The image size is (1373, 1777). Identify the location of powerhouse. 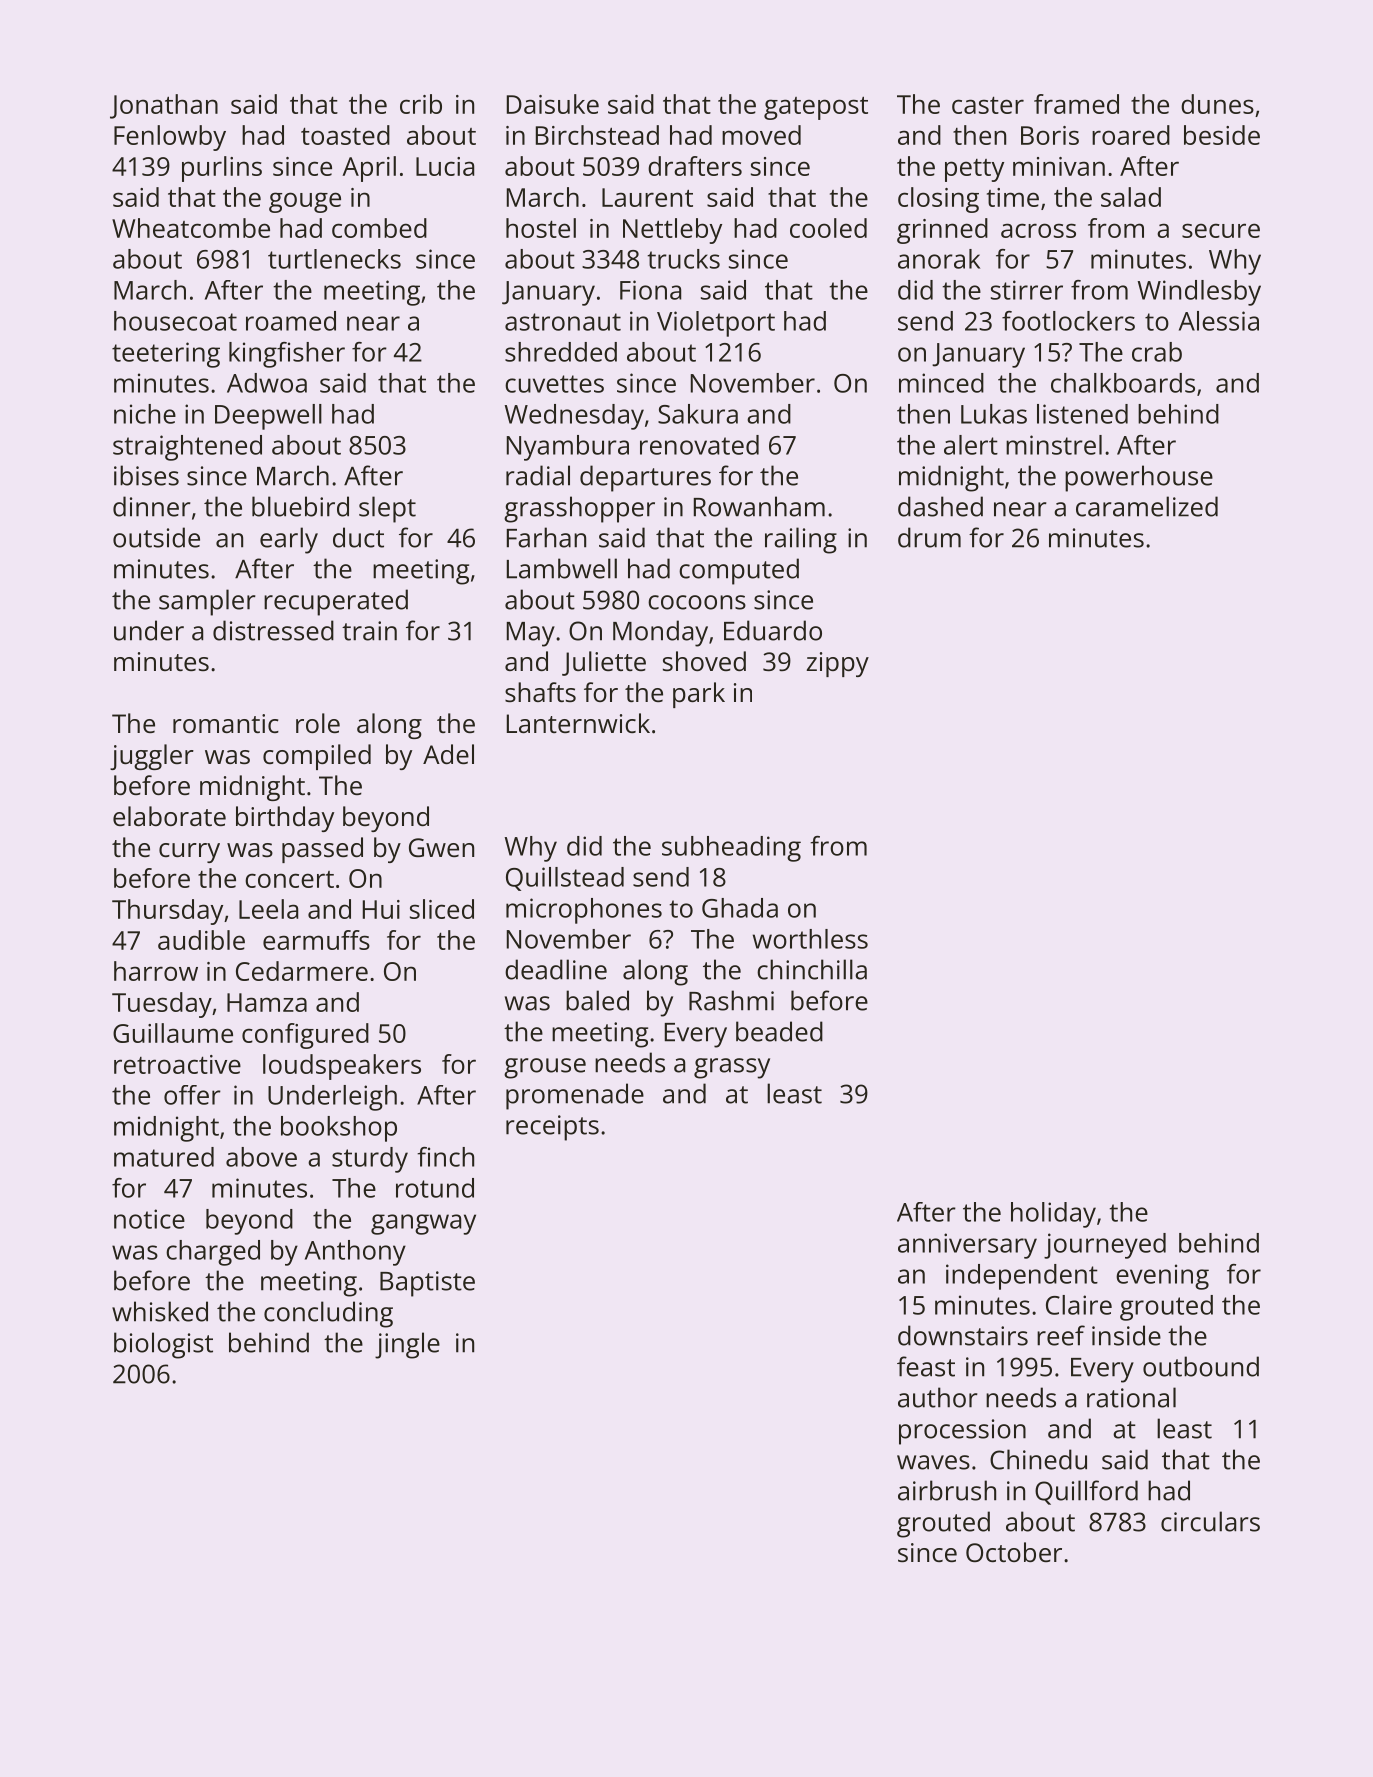
(1139, 478).
